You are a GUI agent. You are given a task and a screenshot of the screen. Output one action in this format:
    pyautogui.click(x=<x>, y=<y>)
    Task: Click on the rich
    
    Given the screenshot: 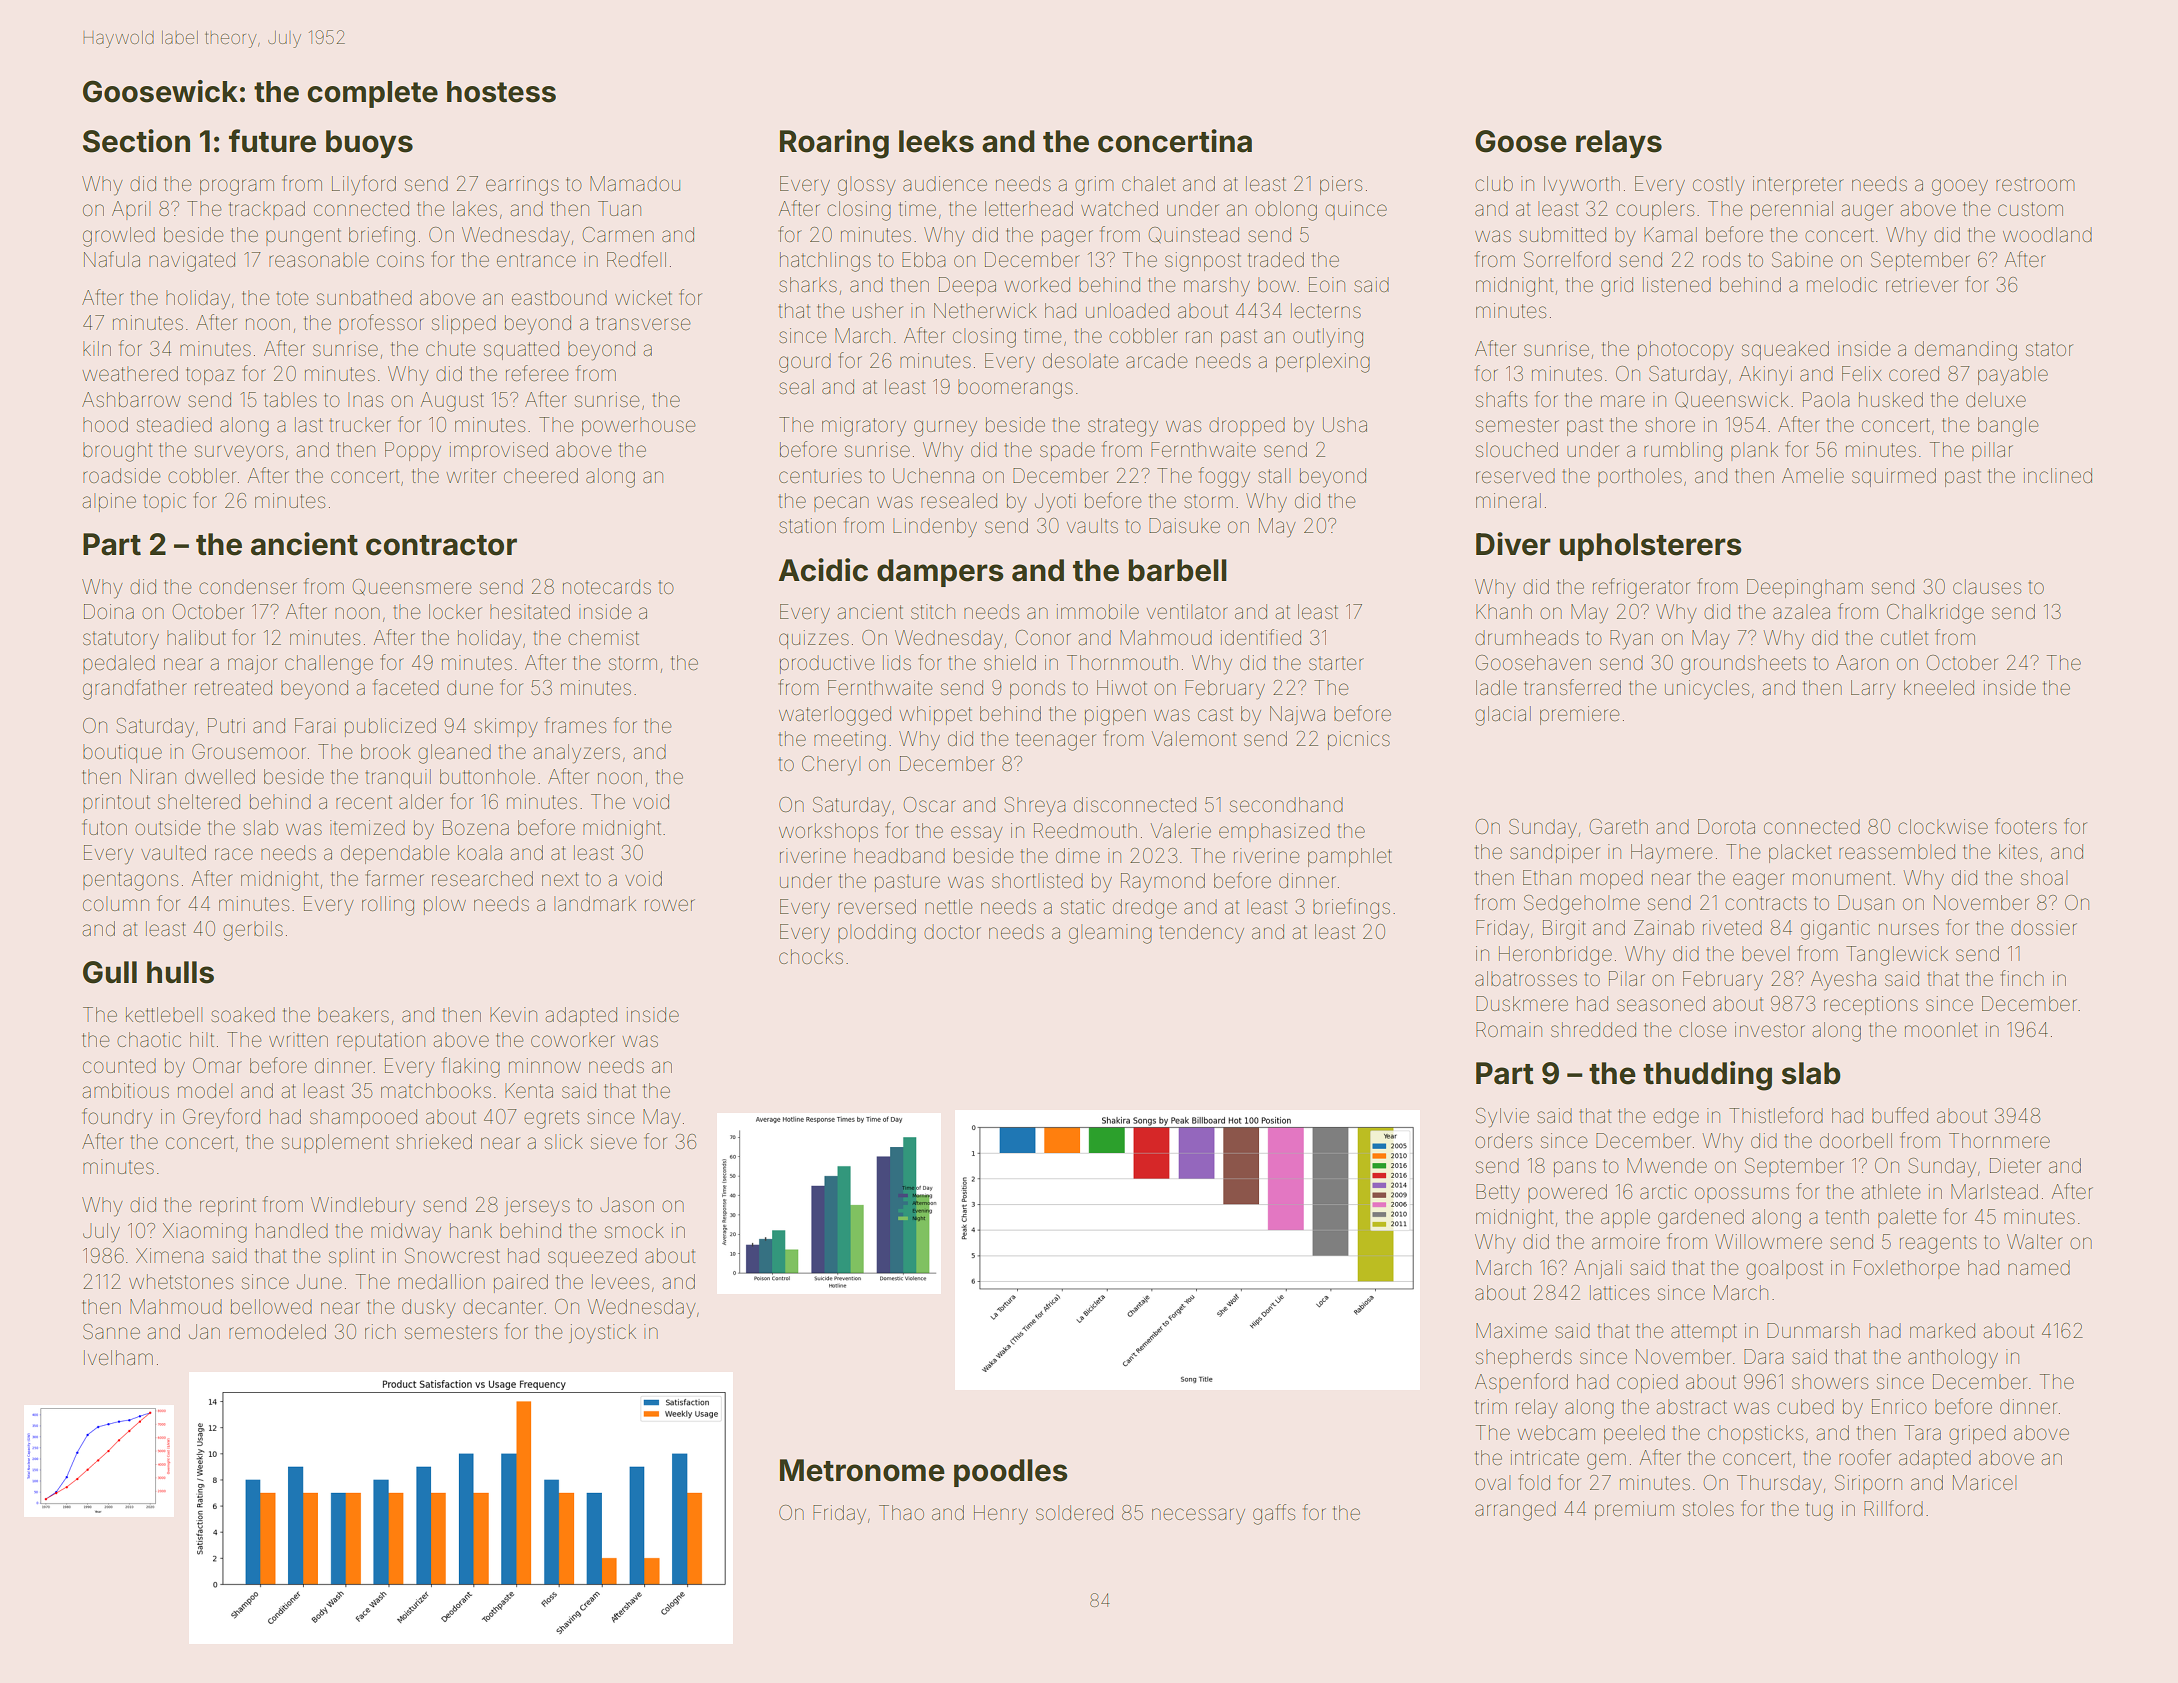 What is the action you would take?
    pyautogui.click(x=380, y=1331)
